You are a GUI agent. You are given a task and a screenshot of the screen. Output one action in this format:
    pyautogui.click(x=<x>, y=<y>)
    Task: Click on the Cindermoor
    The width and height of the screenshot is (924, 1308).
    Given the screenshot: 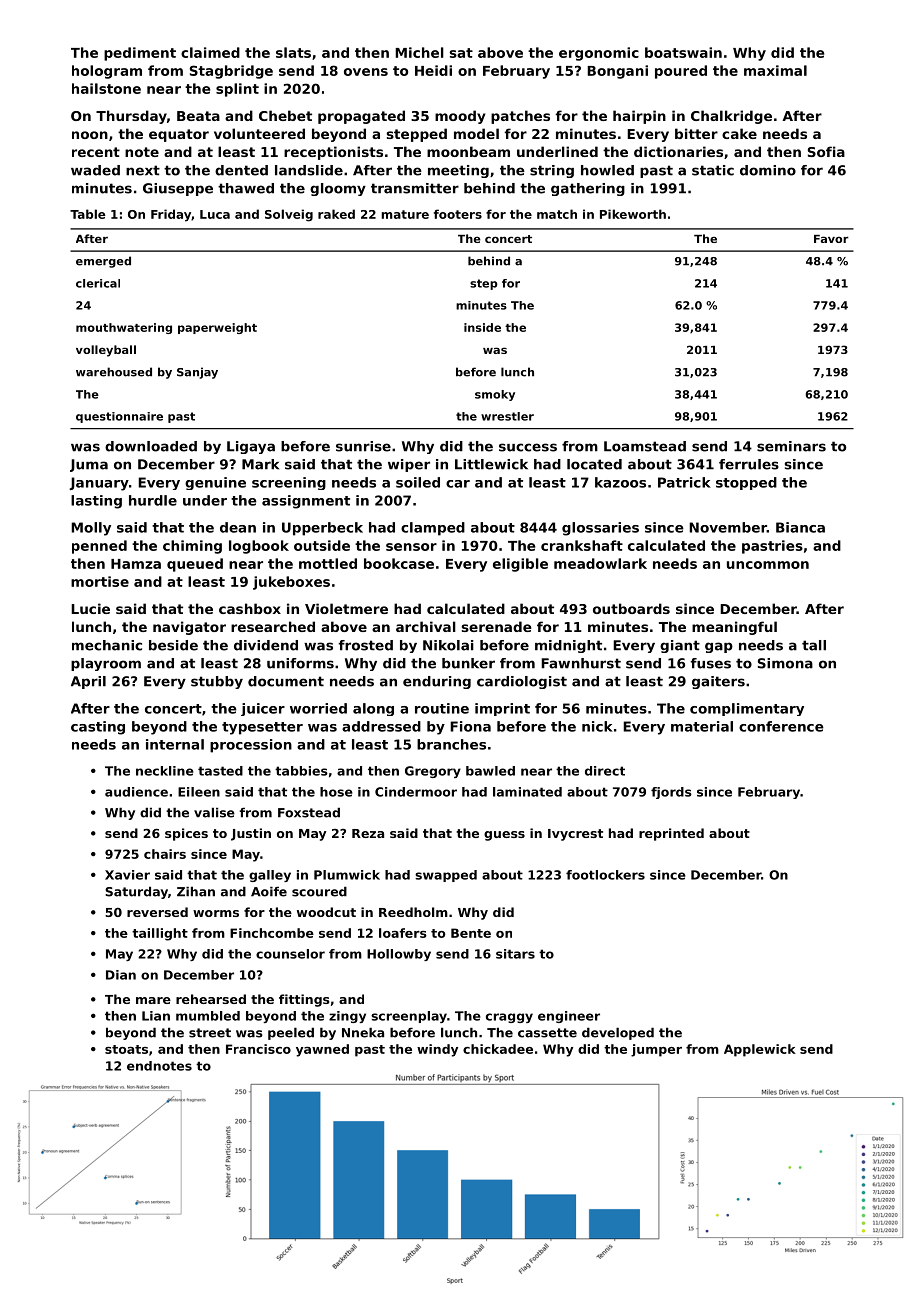 What is the action you would take?
    pyautogui.click(x=416, y=792)
